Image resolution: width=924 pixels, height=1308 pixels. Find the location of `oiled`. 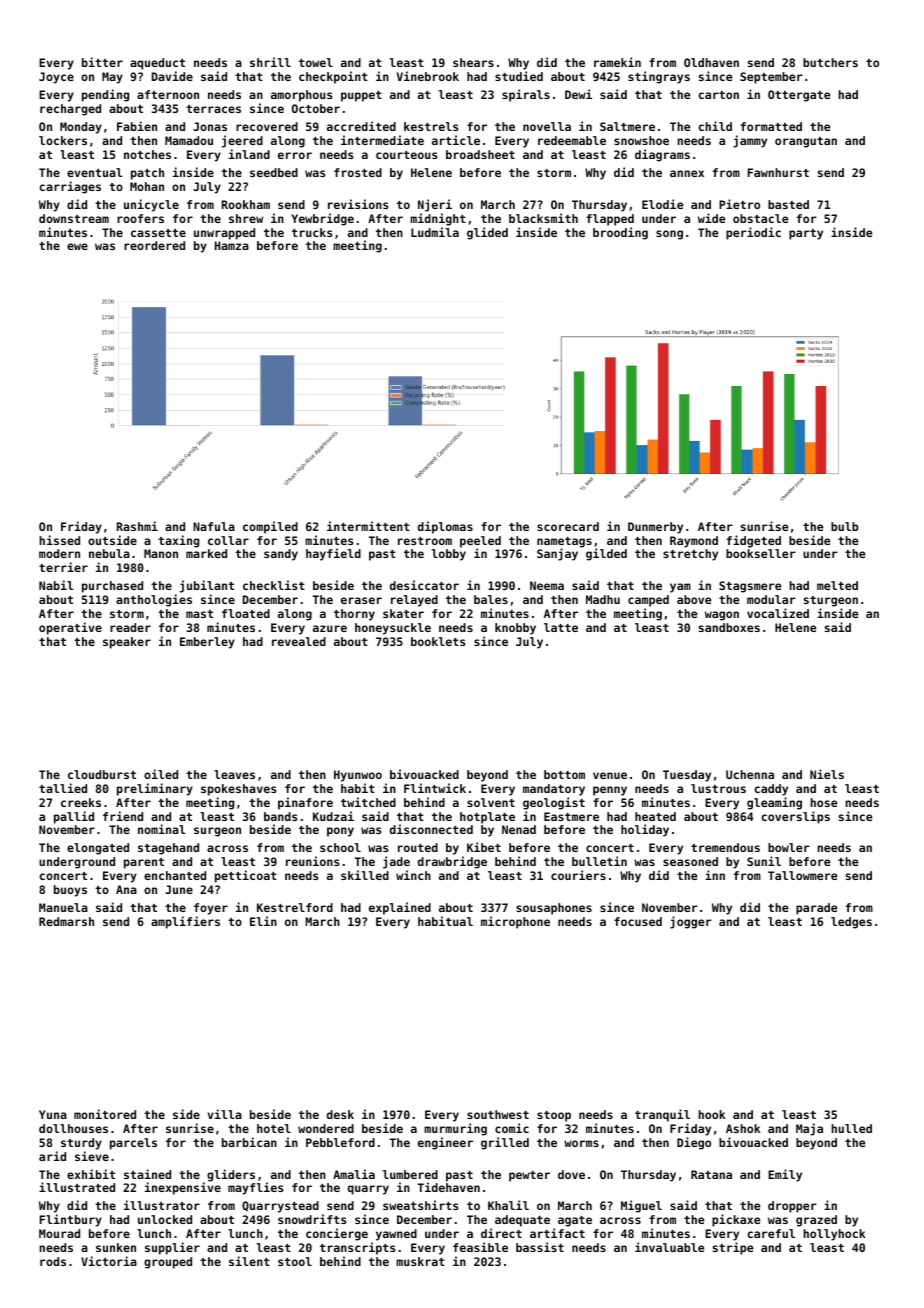

oiled is located at coordinates (161, 774).
